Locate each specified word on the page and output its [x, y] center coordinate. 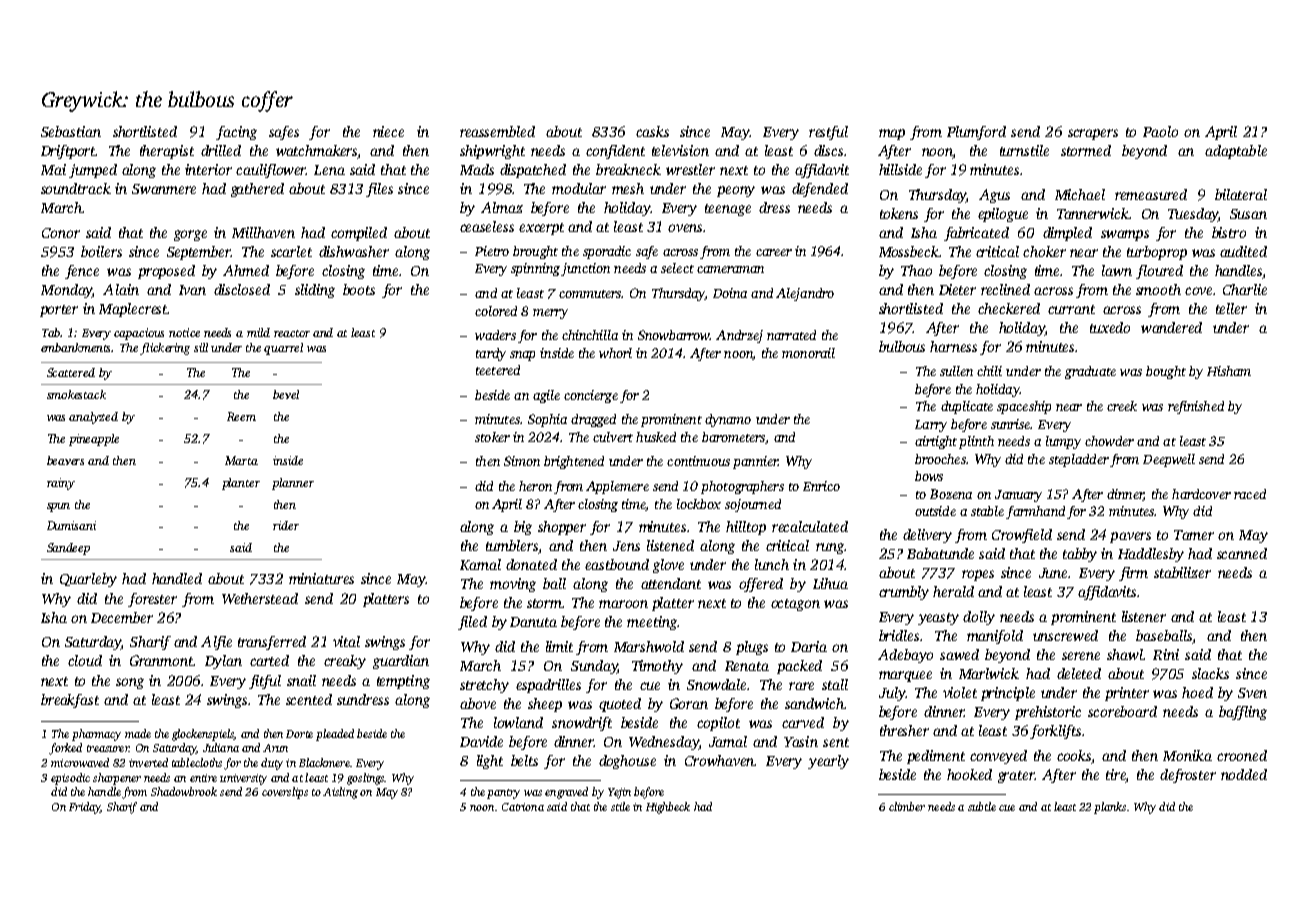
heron [535, 486]
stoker [492, 437]
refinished [1196, 407]
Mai [53, 169]
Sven [1252, 693]
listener [1144, 616]
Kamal [480, 564]
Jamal [728, 741]
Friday [84, 808]
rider [286, 525]
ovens [685, 228]
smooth [1158, 289]
